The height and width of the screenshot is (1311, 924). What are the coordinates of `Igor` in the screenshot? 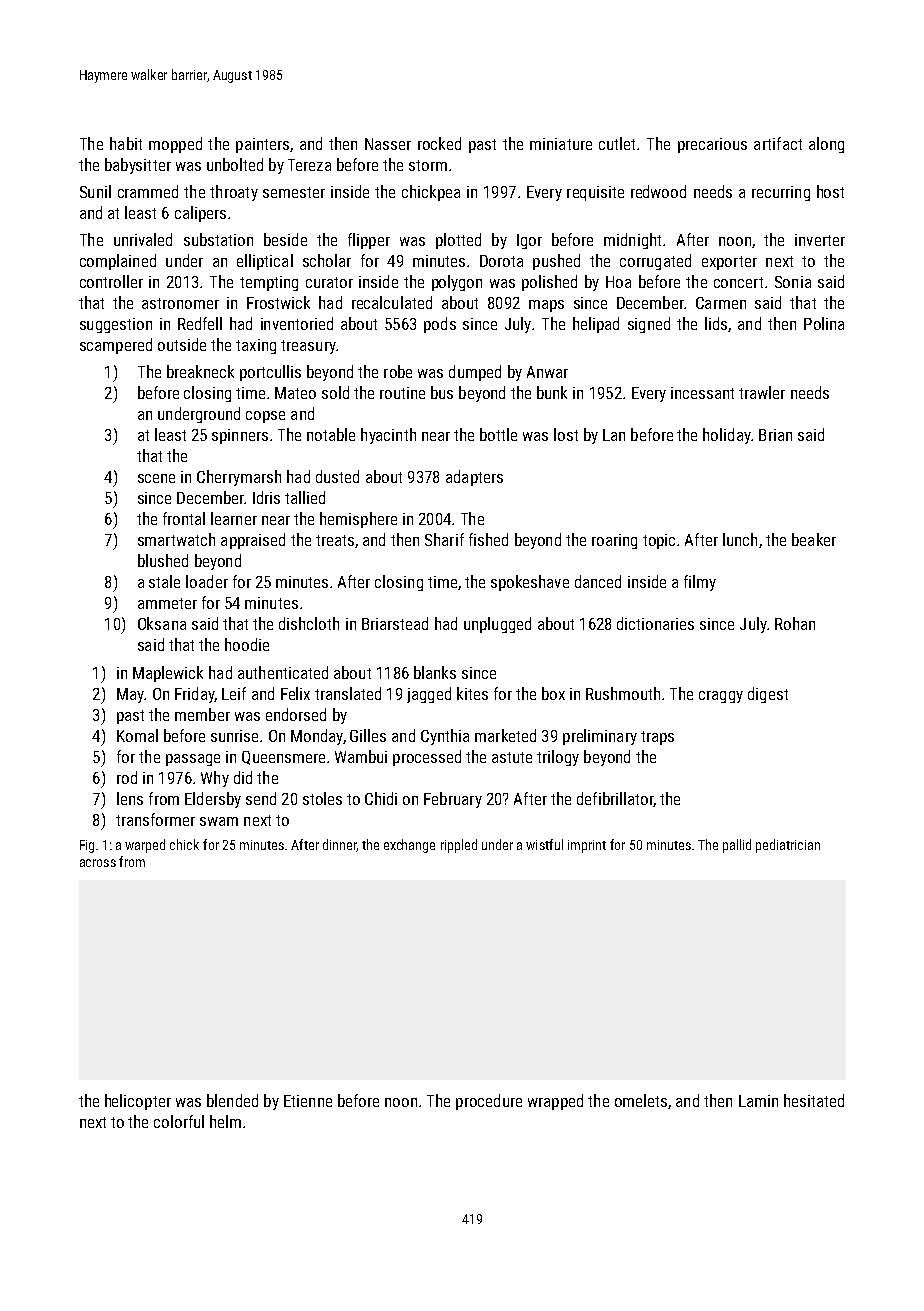 It's located at (529, 241).
